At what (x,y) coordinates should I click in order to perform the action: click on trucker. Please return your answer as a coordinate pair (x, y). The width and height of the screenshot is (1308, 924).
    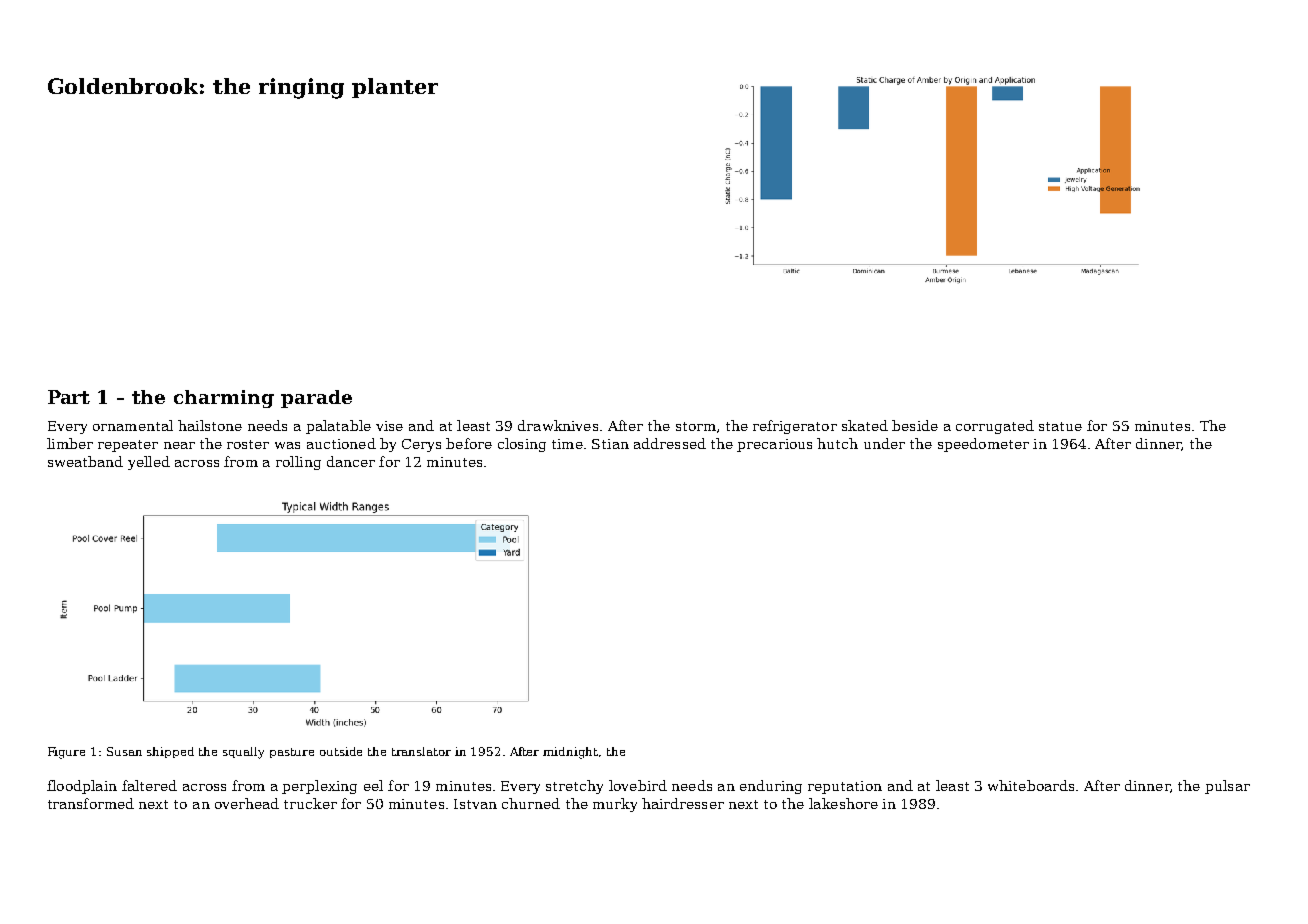
    Looking at the image, I should click on (310, 803).
